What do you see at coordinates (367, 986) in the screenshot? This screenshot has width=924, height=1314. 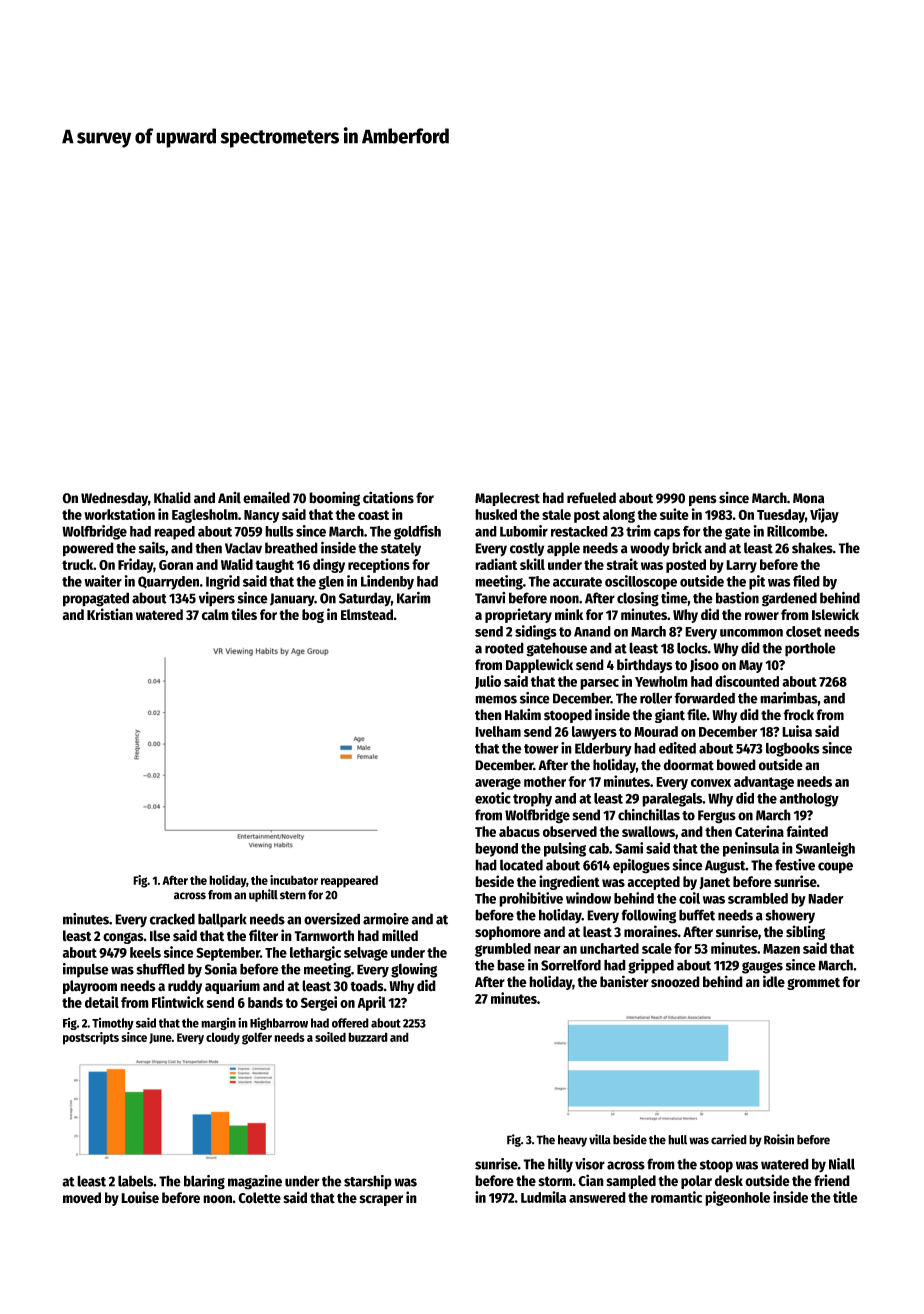 I see `toads` at bounding box center [367, 986].
